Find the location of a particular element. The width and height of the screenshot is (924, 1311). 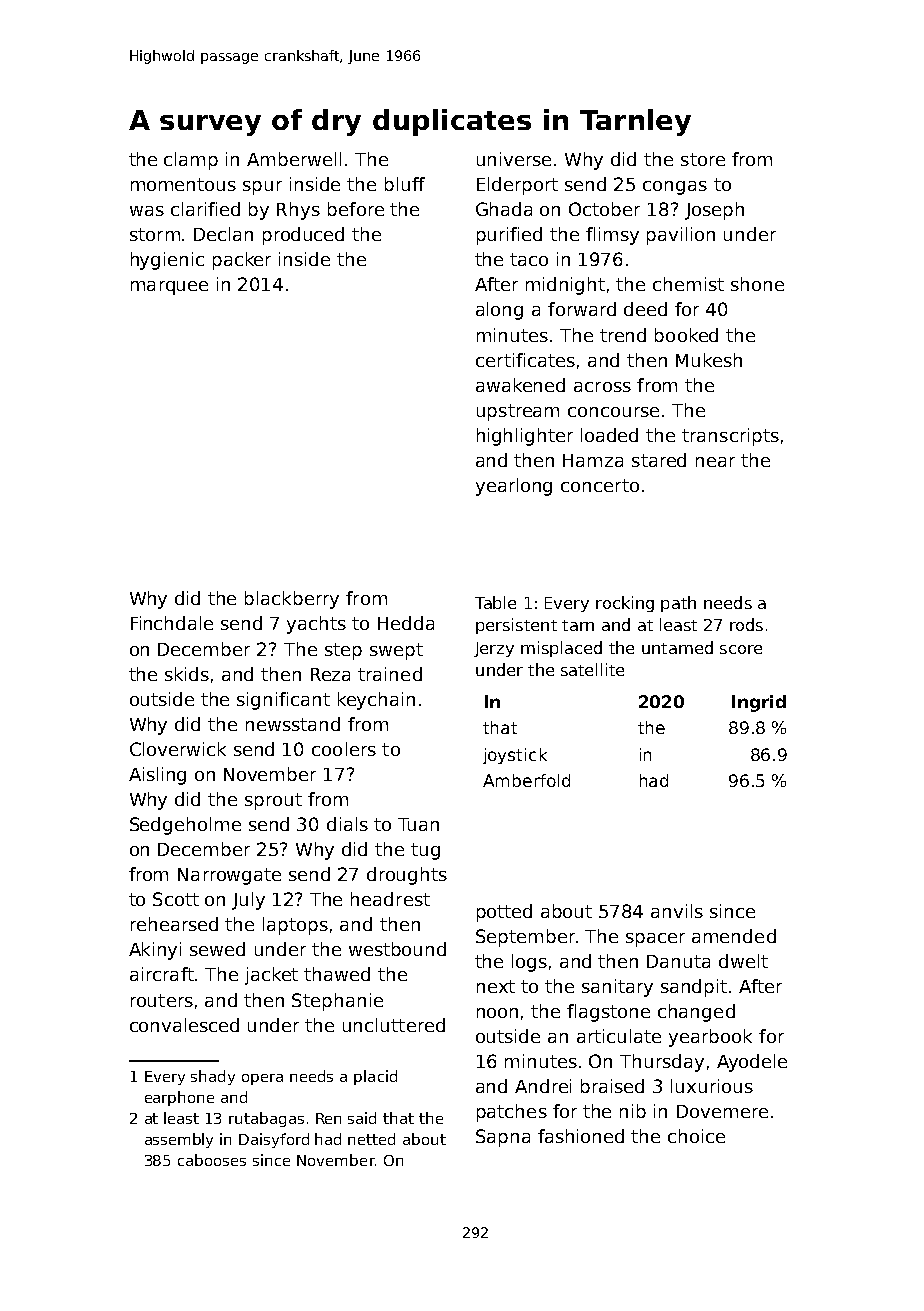

aircraft is located at coordinates (162, 974).
